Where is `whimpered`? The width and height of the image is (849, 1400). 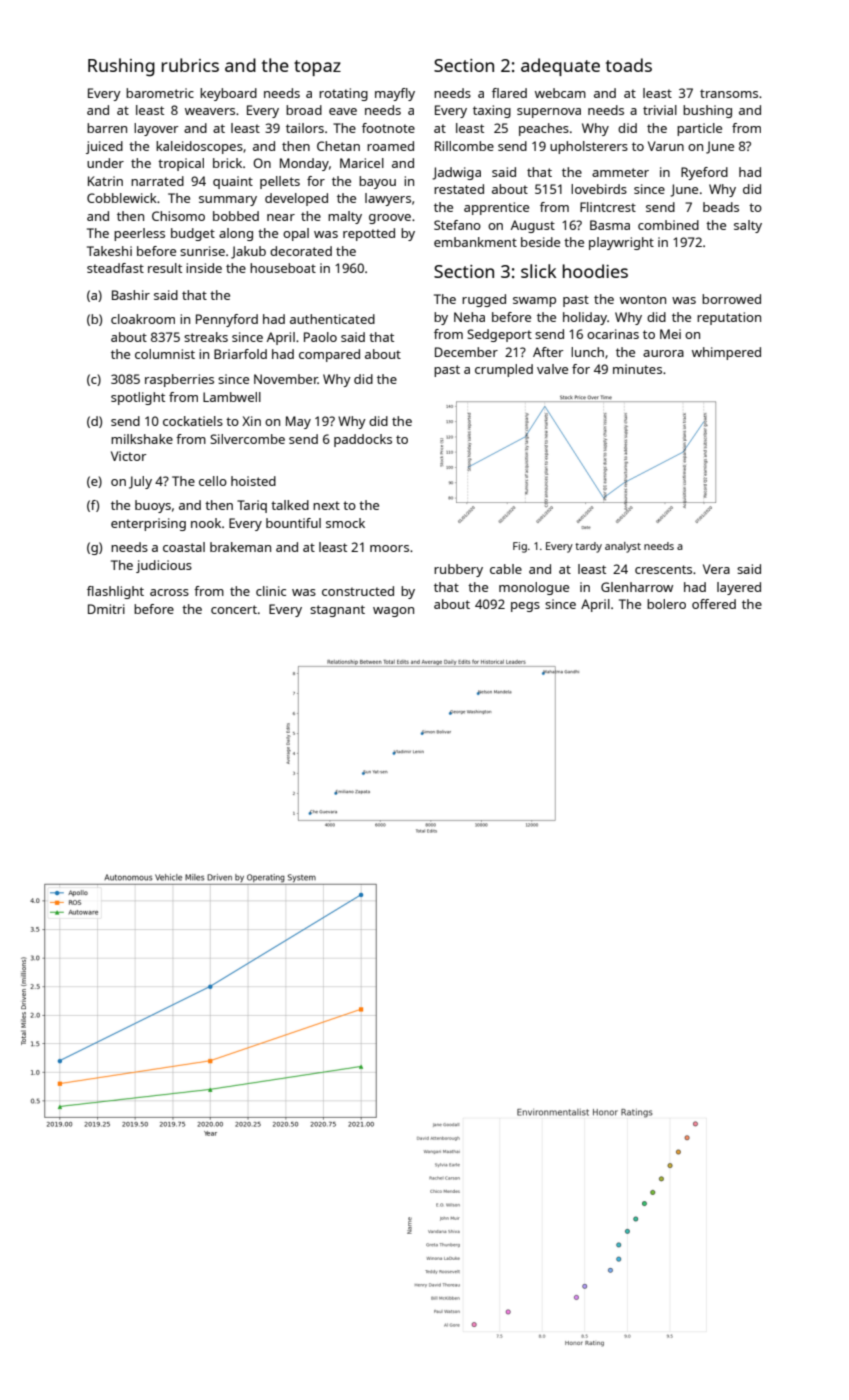
whimpered is located at coordinates (726, 353).
